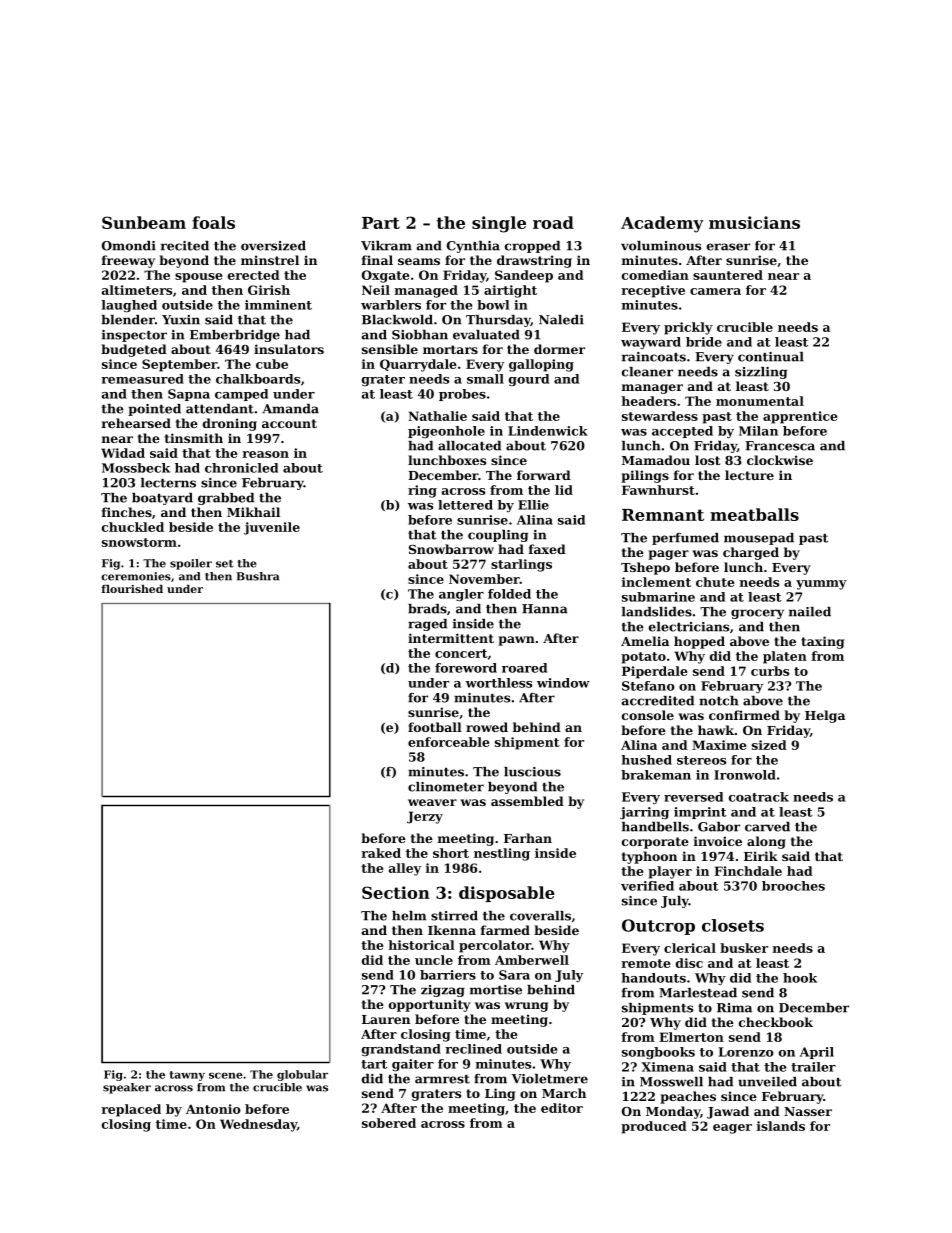 The image size is (952, 1233). I want to click on manager, so click(652, 389).
